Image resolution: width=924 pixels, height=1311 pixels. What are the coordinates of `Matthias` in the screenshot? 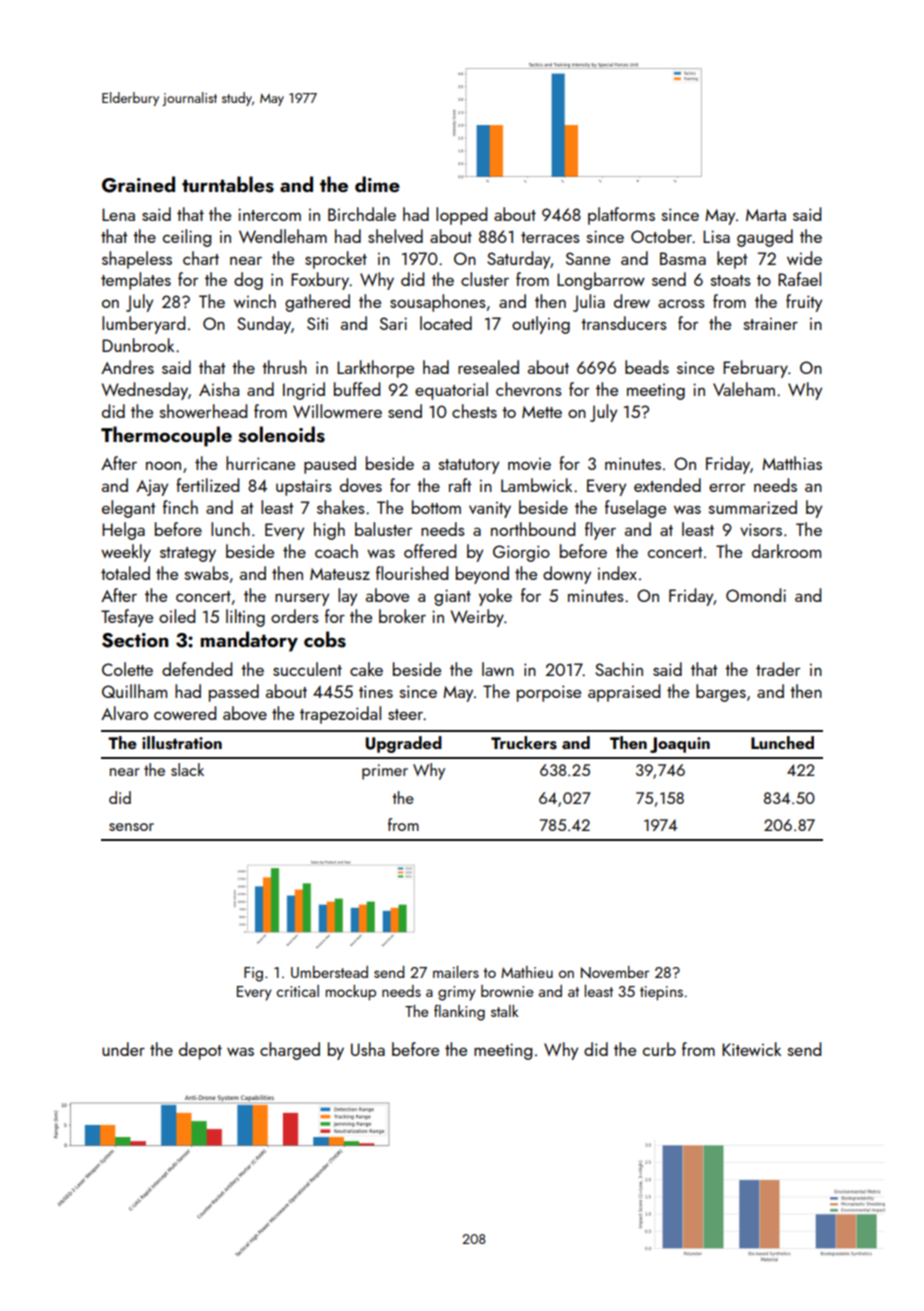 It's located at (792, 463).
